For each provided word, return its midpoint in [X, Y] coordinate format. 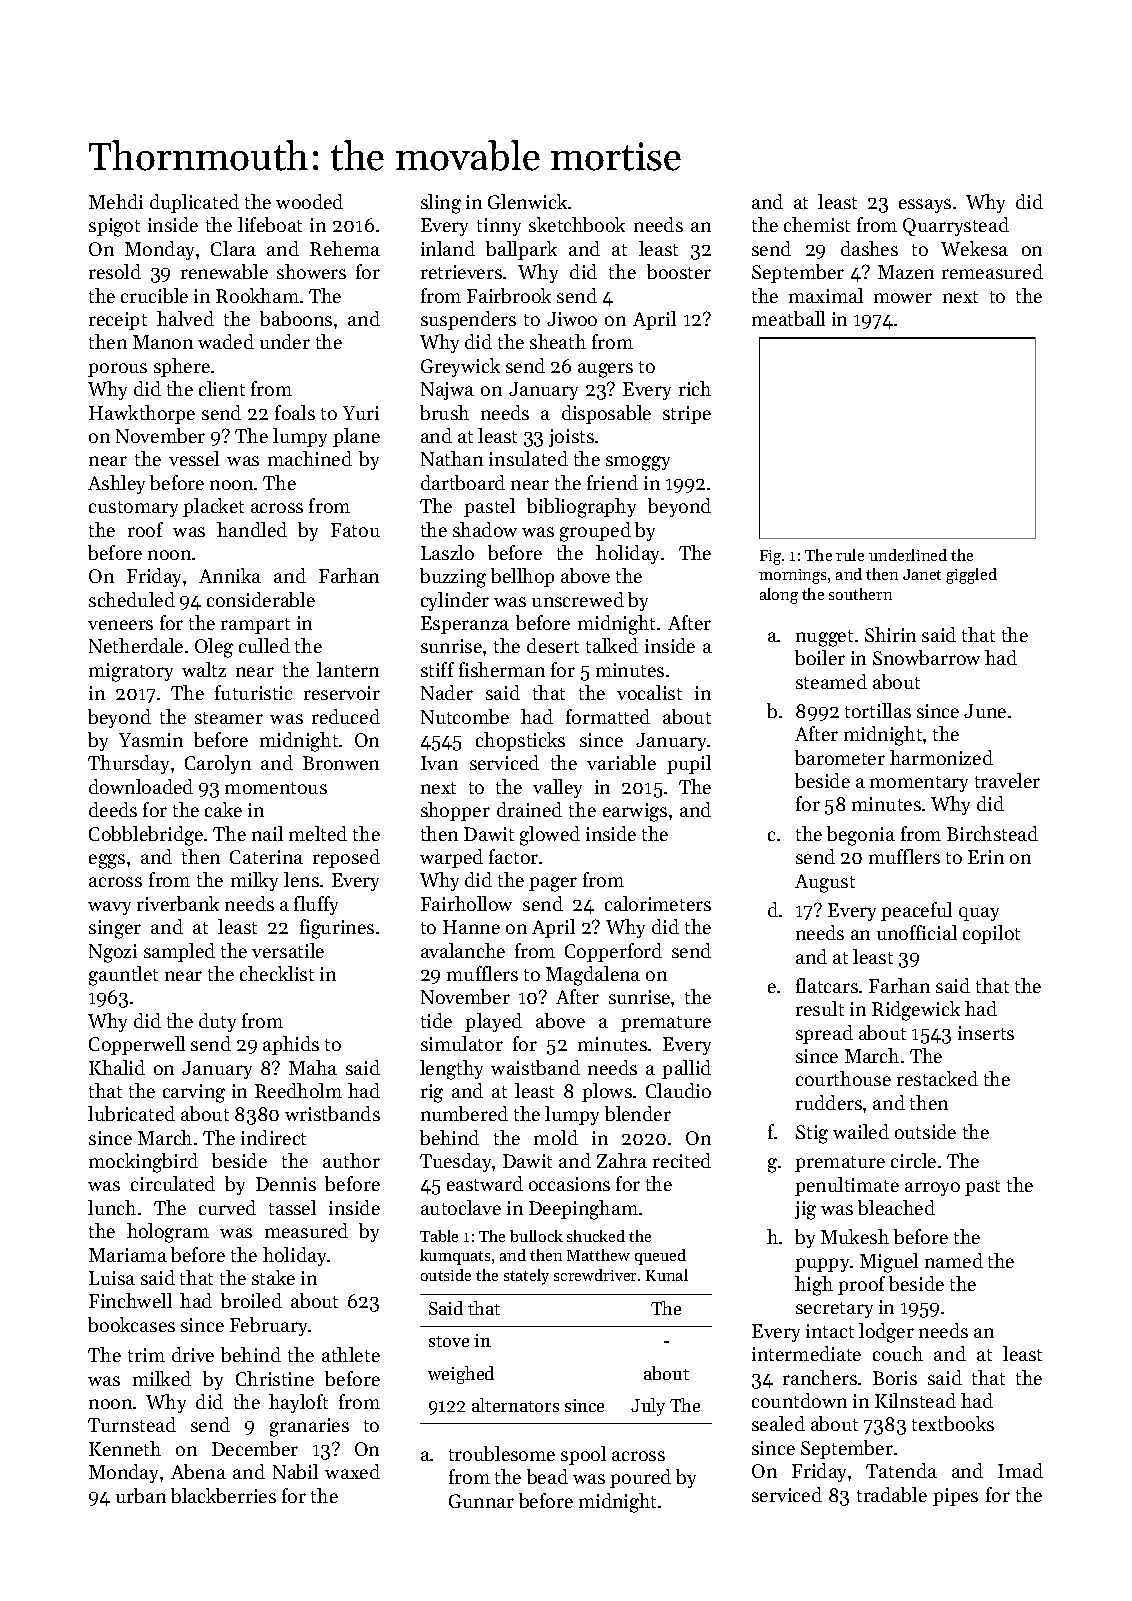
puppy [822, 1265]
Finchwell [130, 1300]
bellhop [522, 577]
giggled [971, 576]
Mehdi [116, 201]
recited [682, 1160]
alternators [515, 1405]
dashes [869, 248]
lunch [112, 1207]
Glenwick [527, 201]
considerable [261, 599]
